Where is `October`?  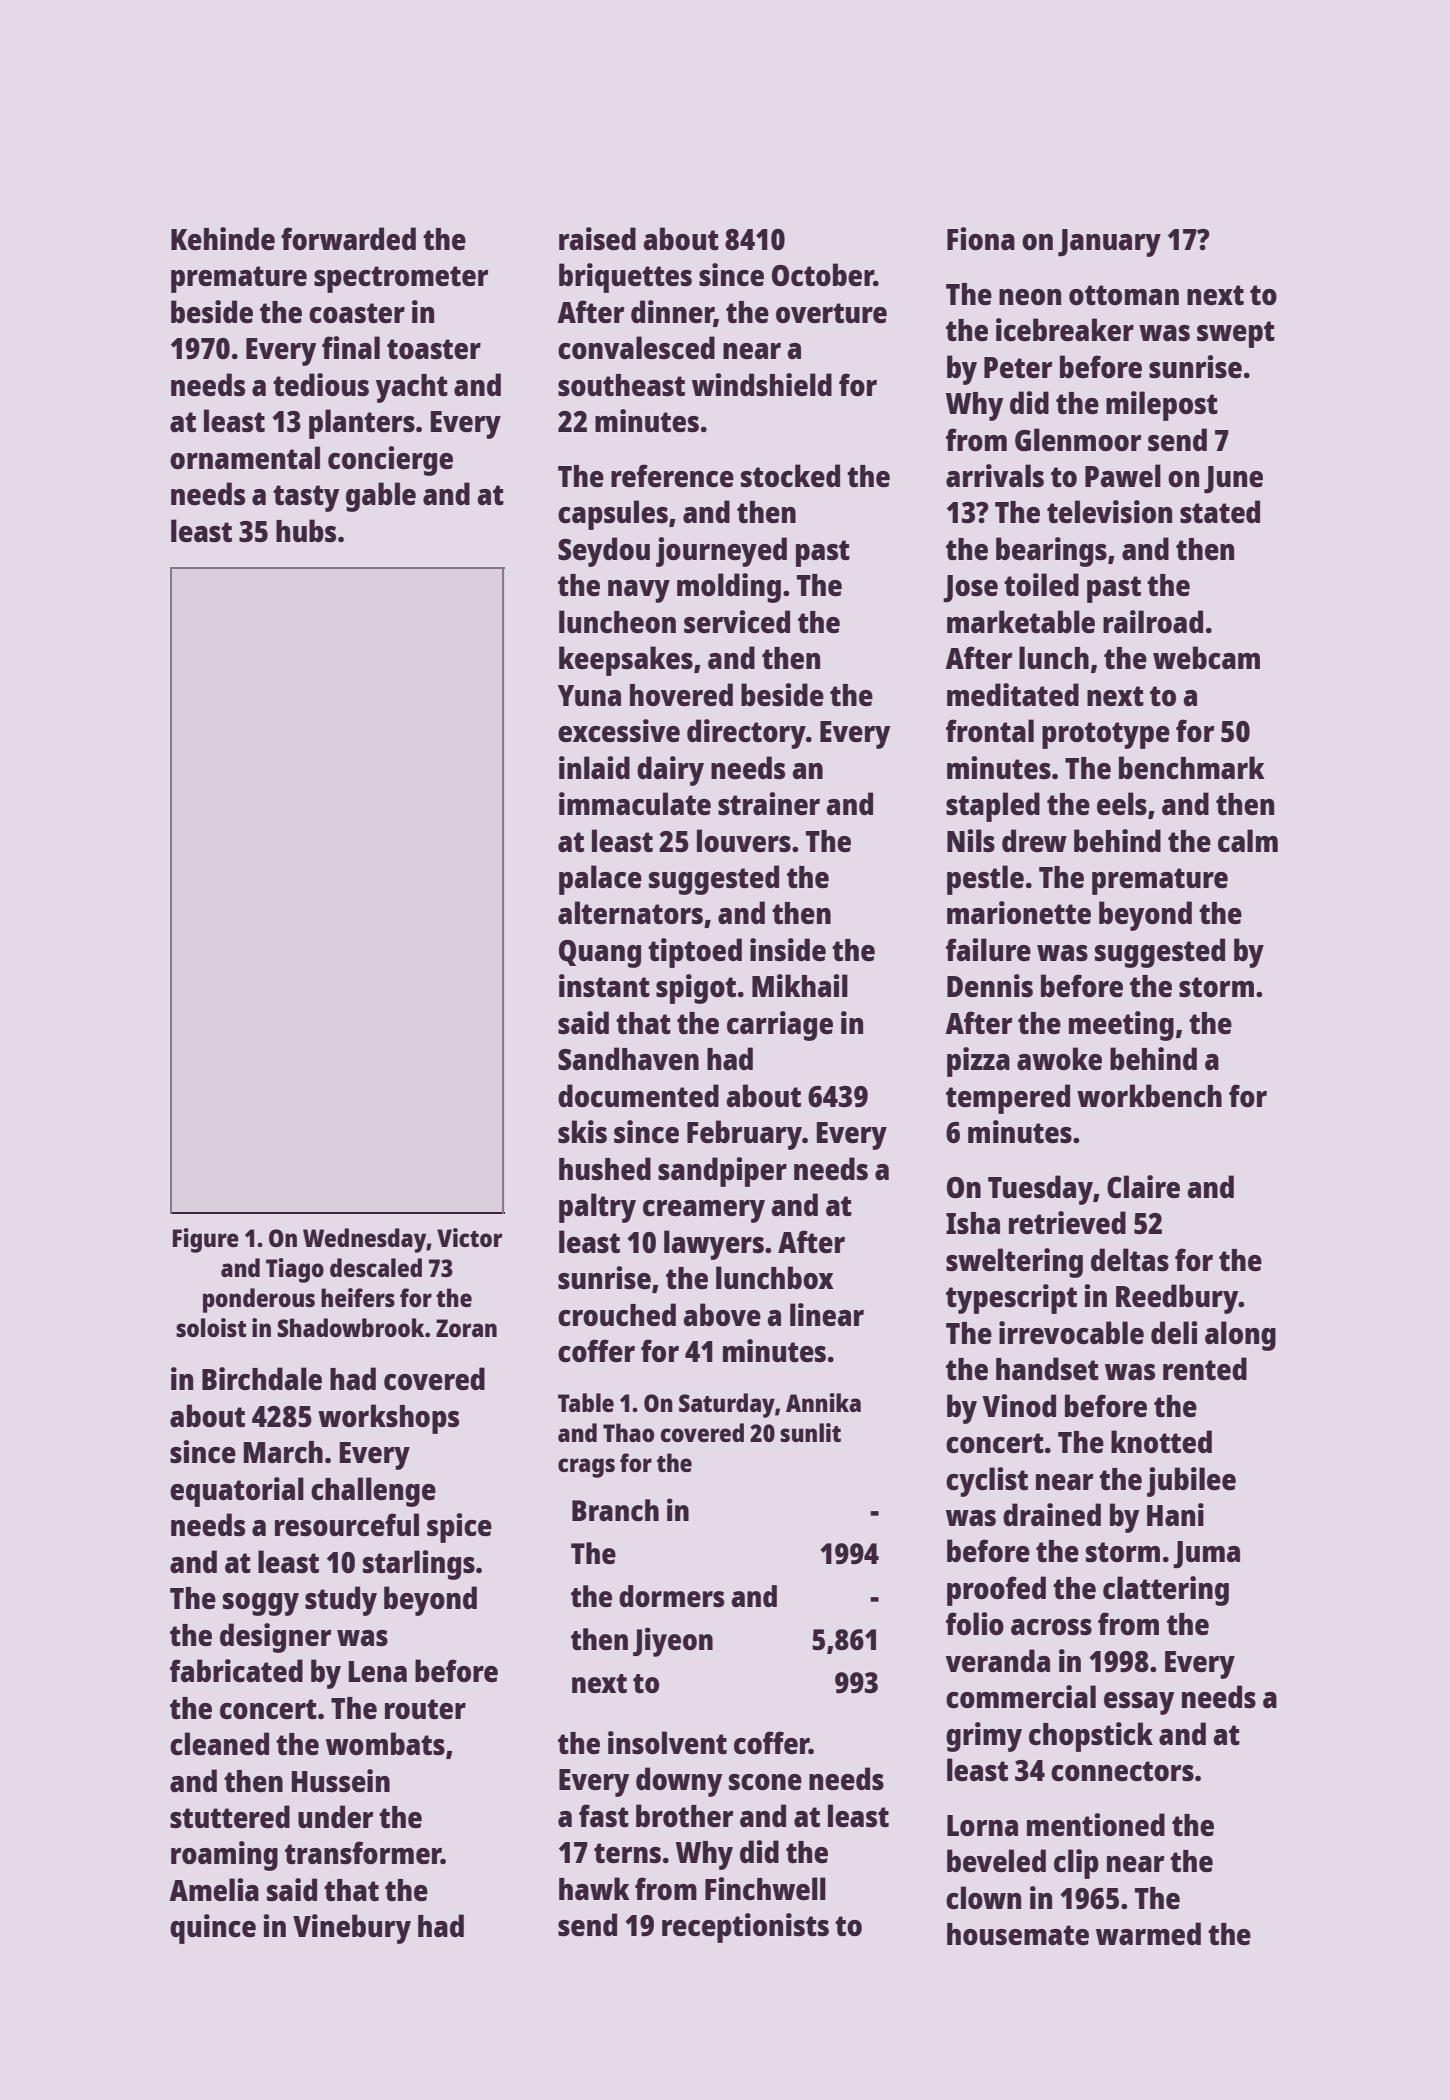
October is located at coordinates (823, 275).
